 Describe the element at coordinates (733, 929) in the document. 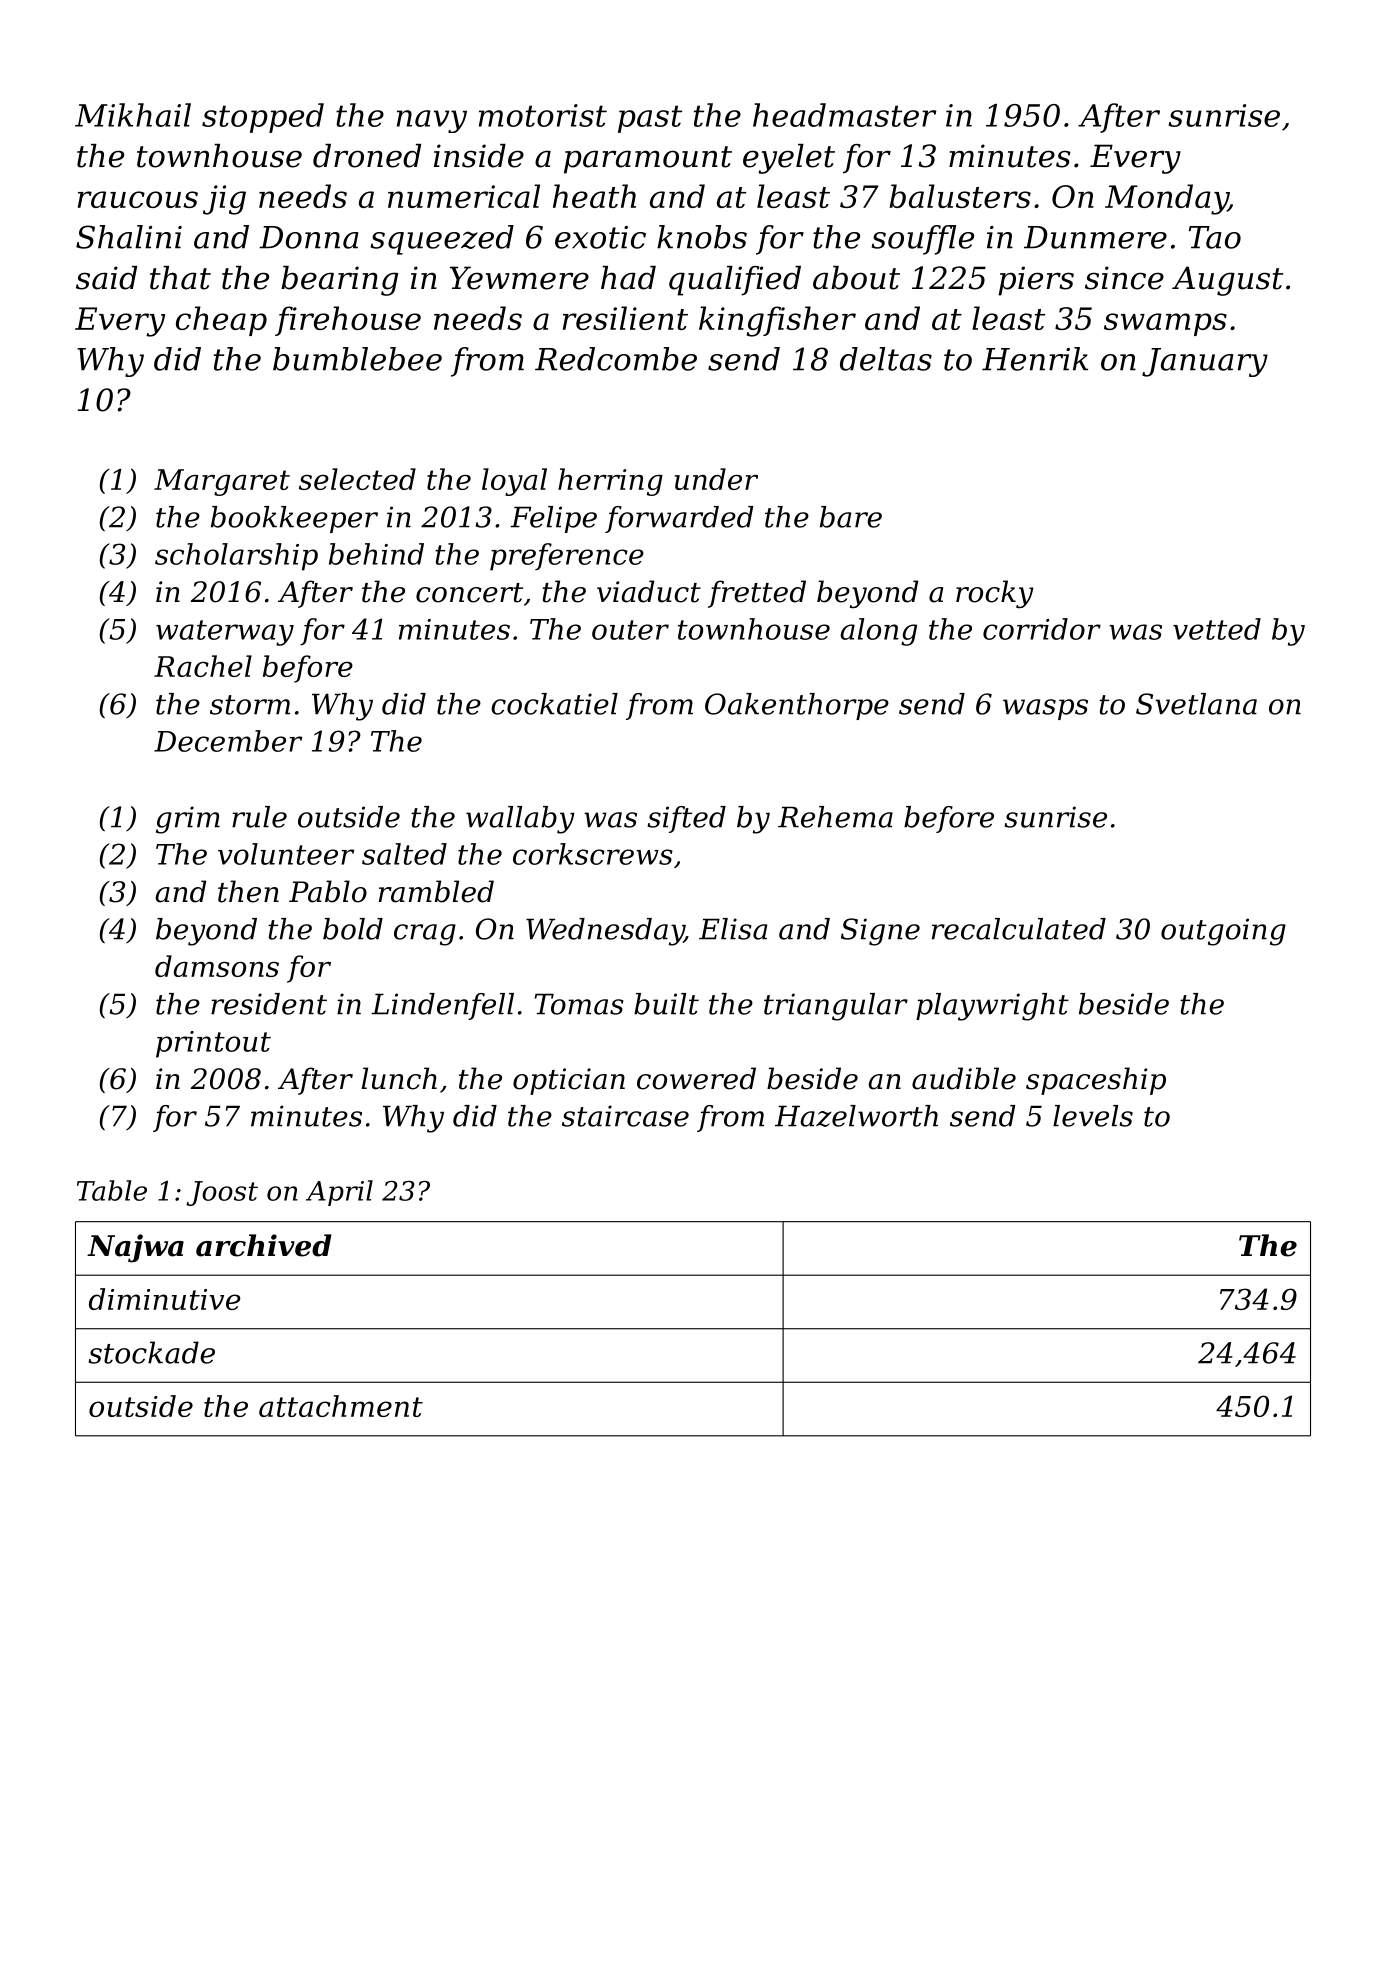

I see `Elisa` at that location.
